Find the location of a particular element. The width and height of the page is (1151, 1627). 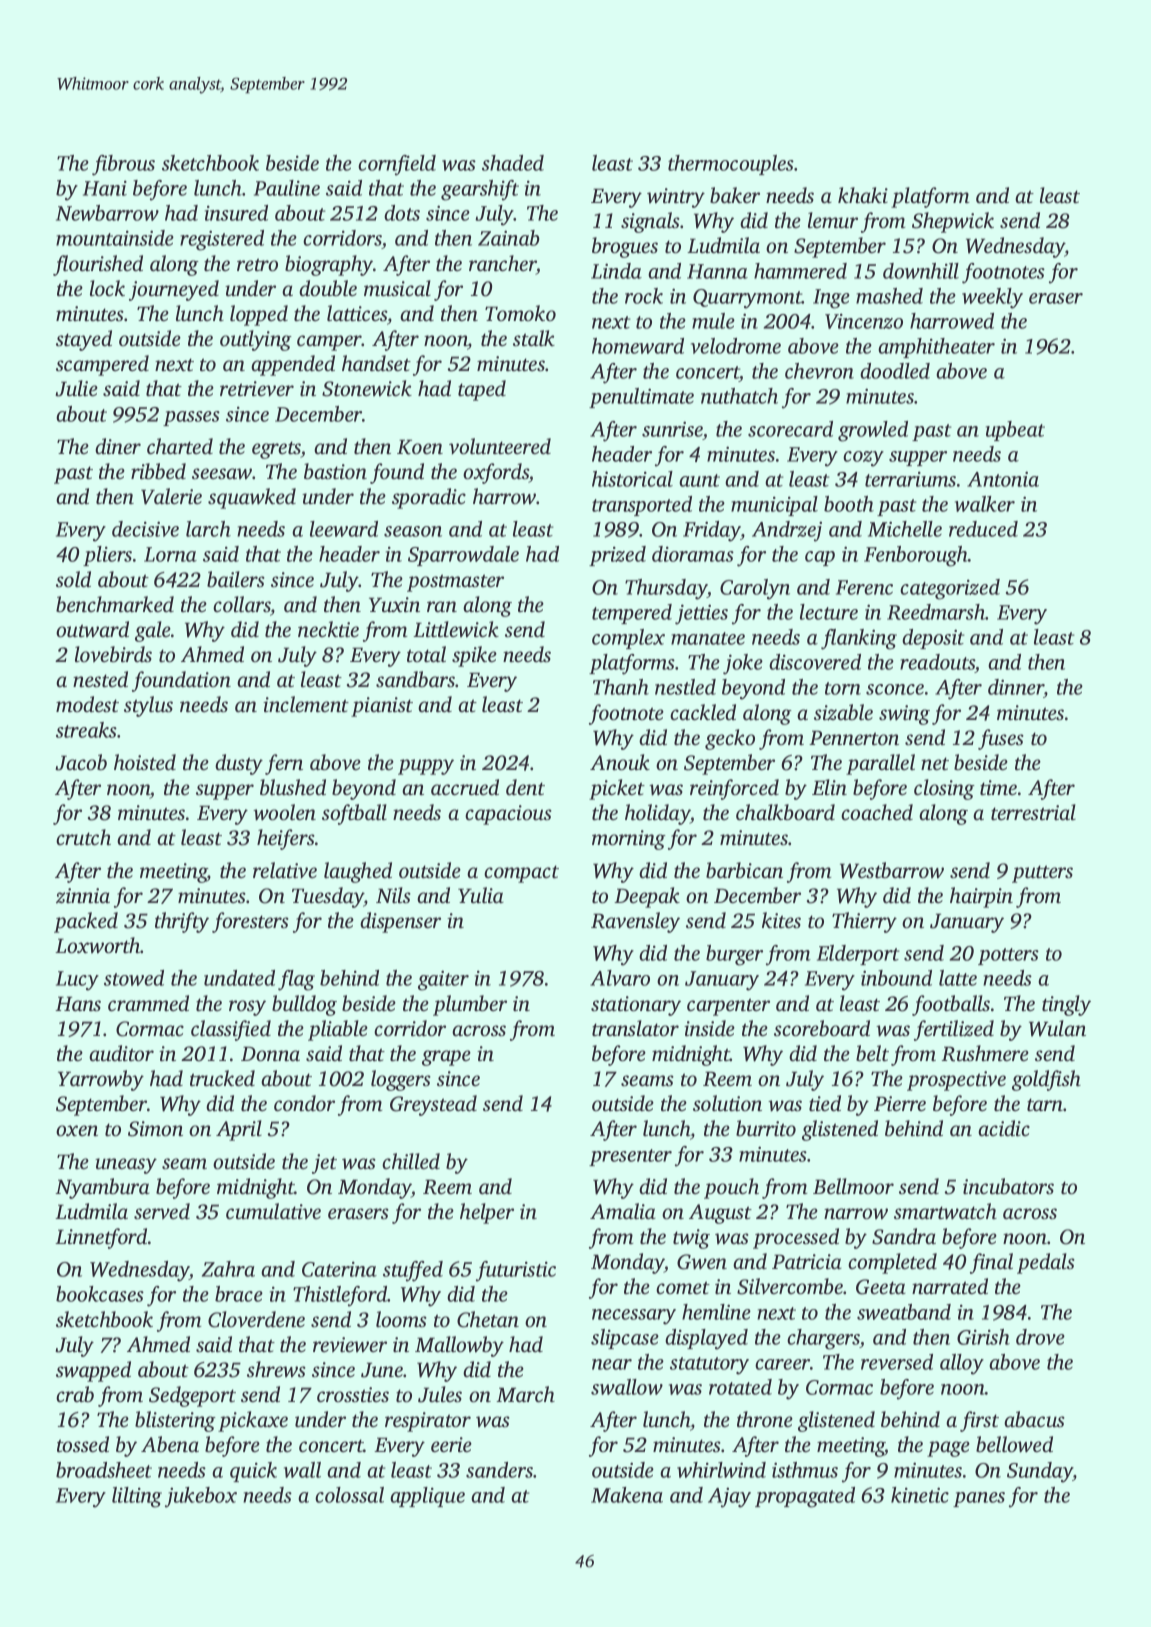

upbeat is located at coordinates (1015, 431).
